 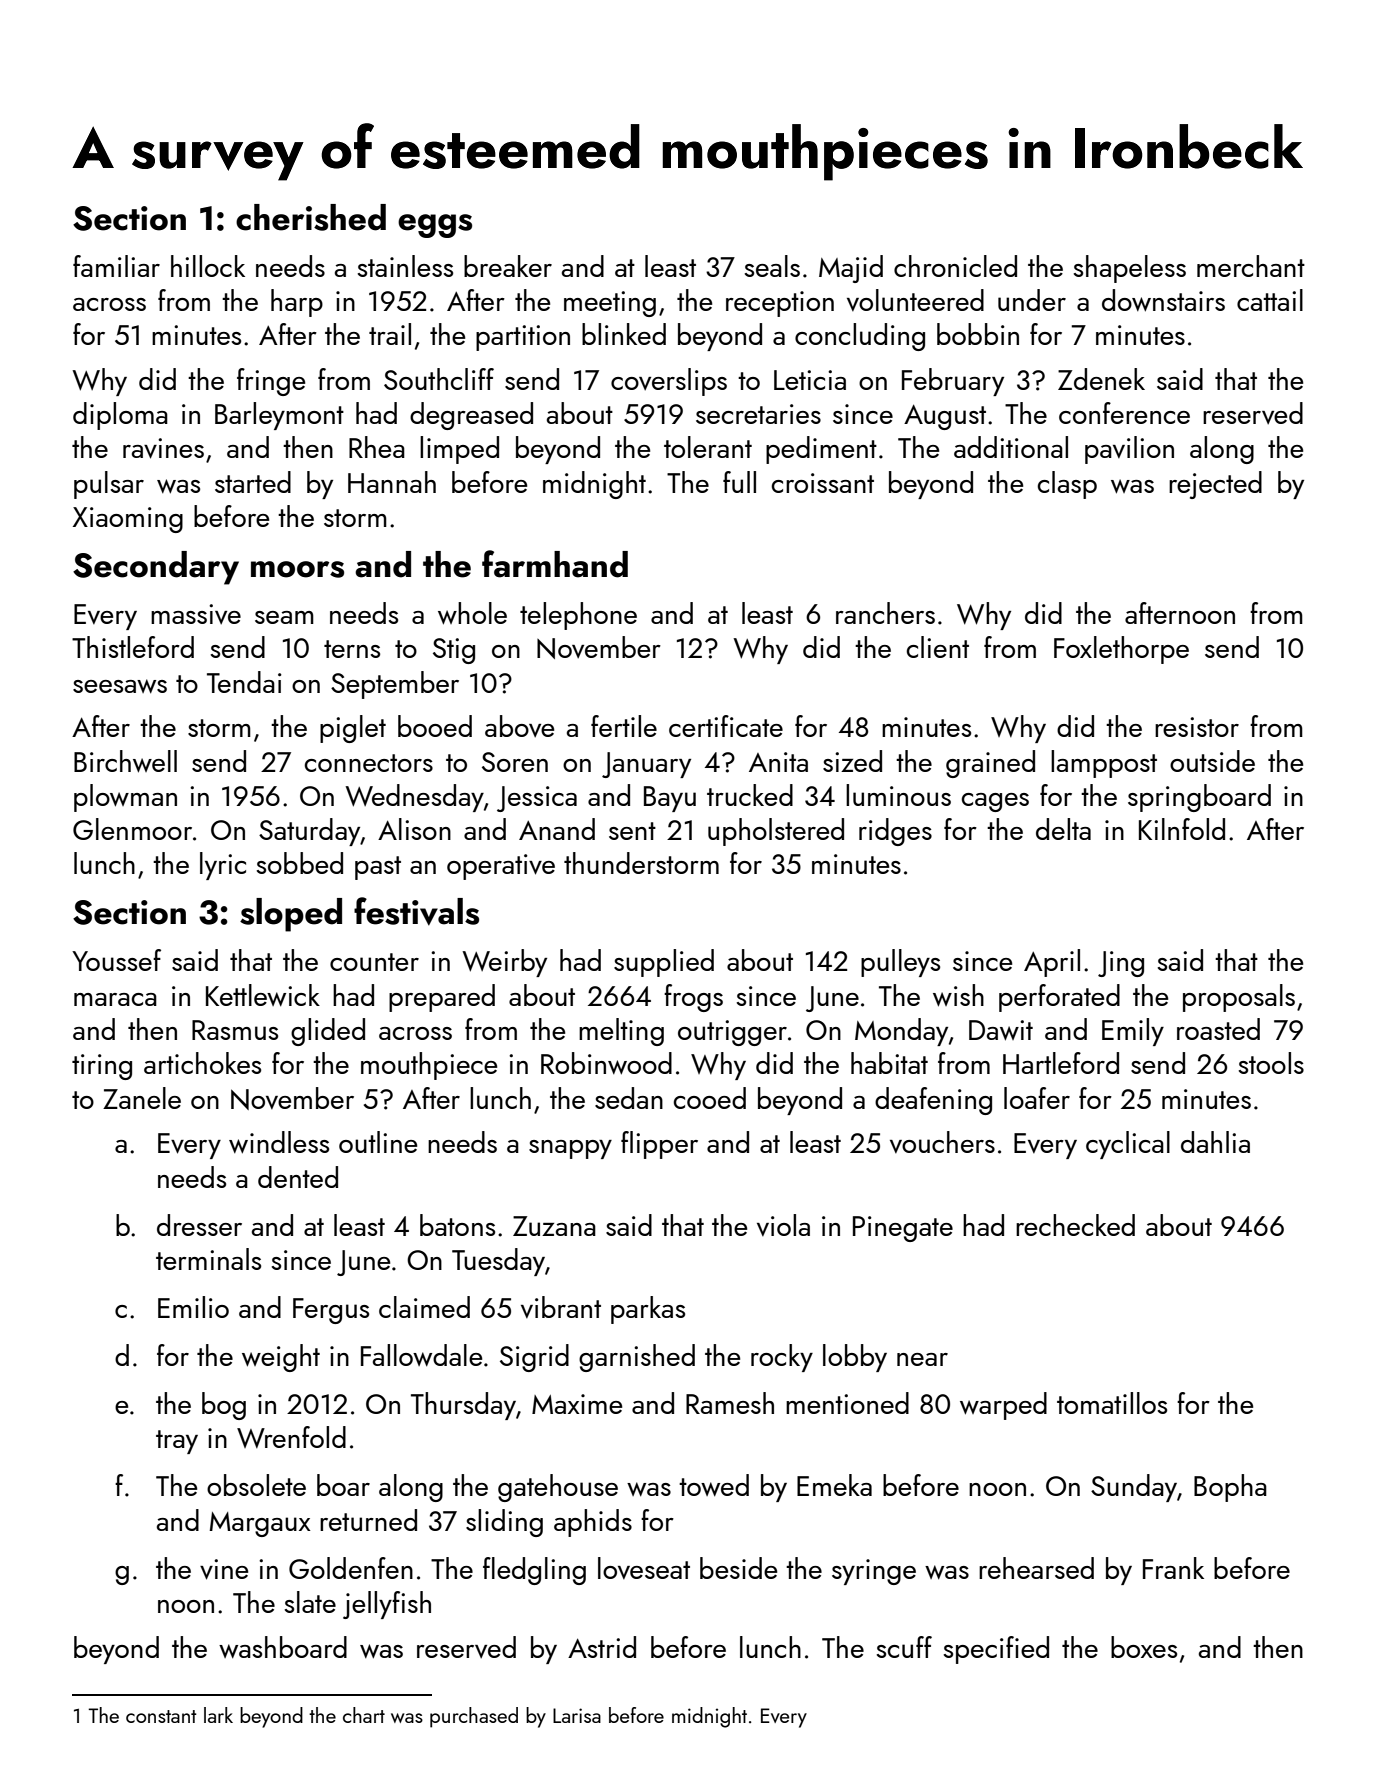 What do you see at coordinates (414, 798) in the image?
I see `Wednesday` at bounding box center [414, 798].
